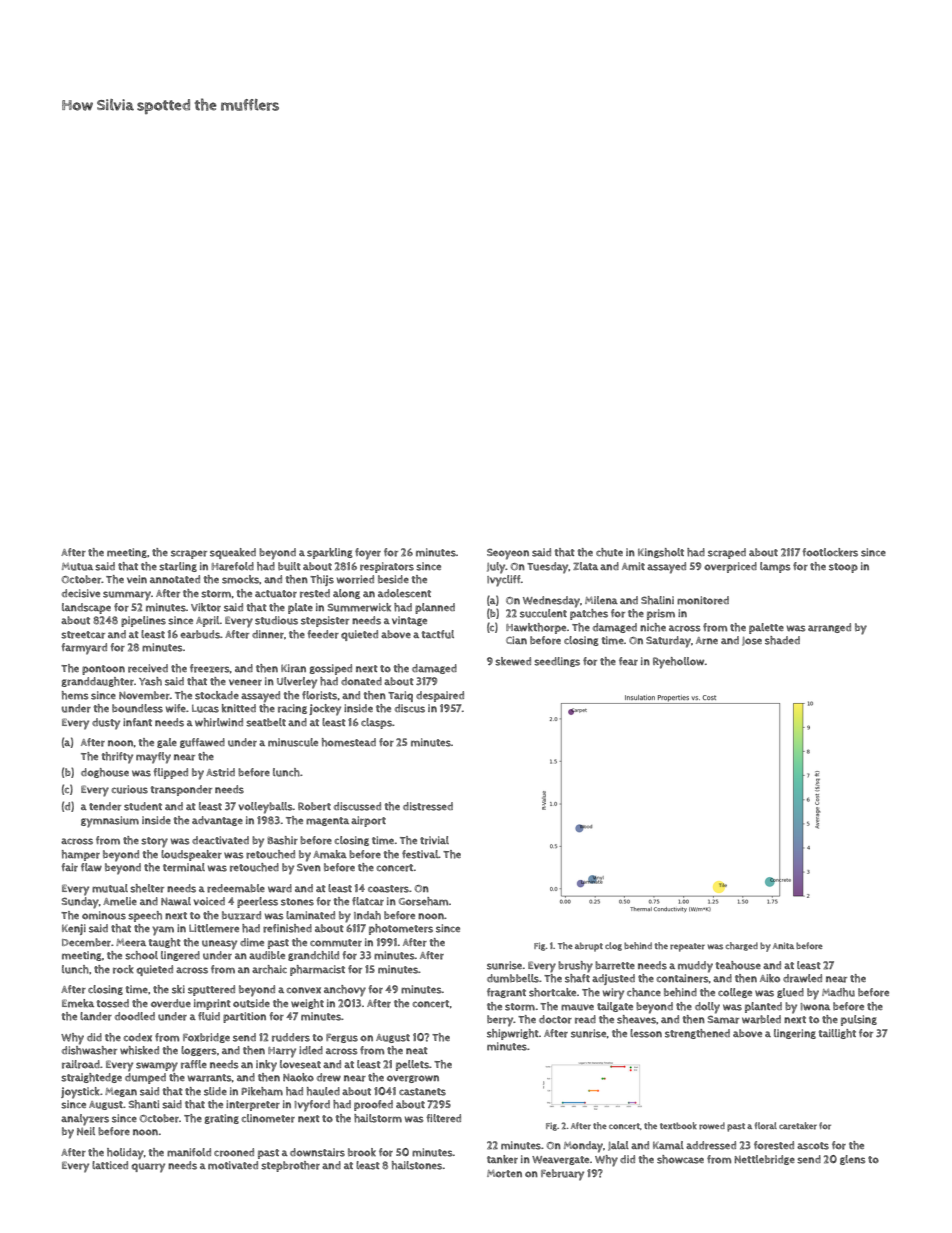 The image size is (952, 1233). What do you see at coordinates (276, 594) in the image?
I see `actuator` at bounding box center [276, 594].
